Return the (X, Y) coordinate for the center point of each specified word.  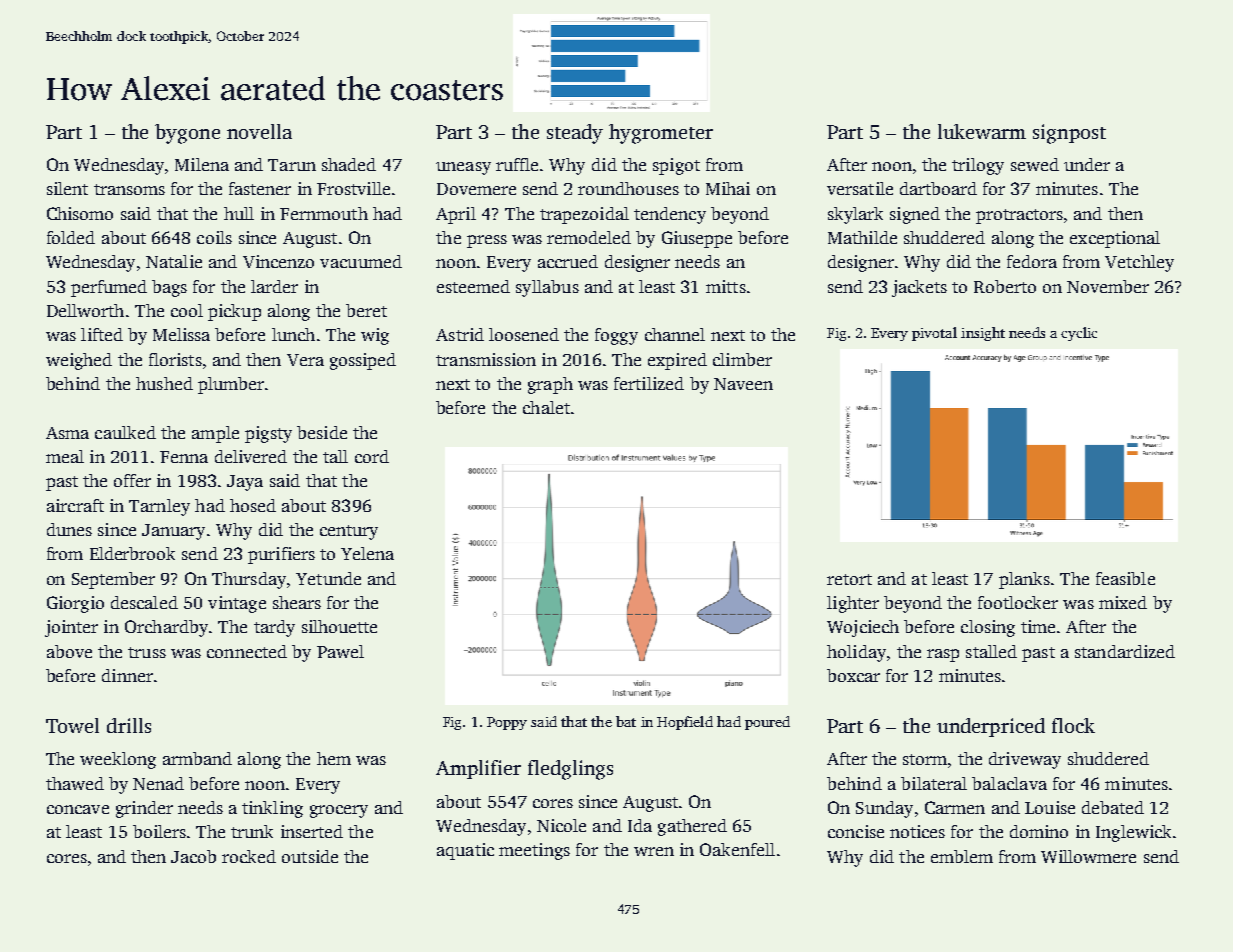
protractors (1019, 216)
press (487, 241)
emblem (962, 856)
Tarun (292, 165)
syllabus (547, 288)
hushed (164, 383)
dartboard (938, 188)
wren (654, 851)
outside (310, 856)
